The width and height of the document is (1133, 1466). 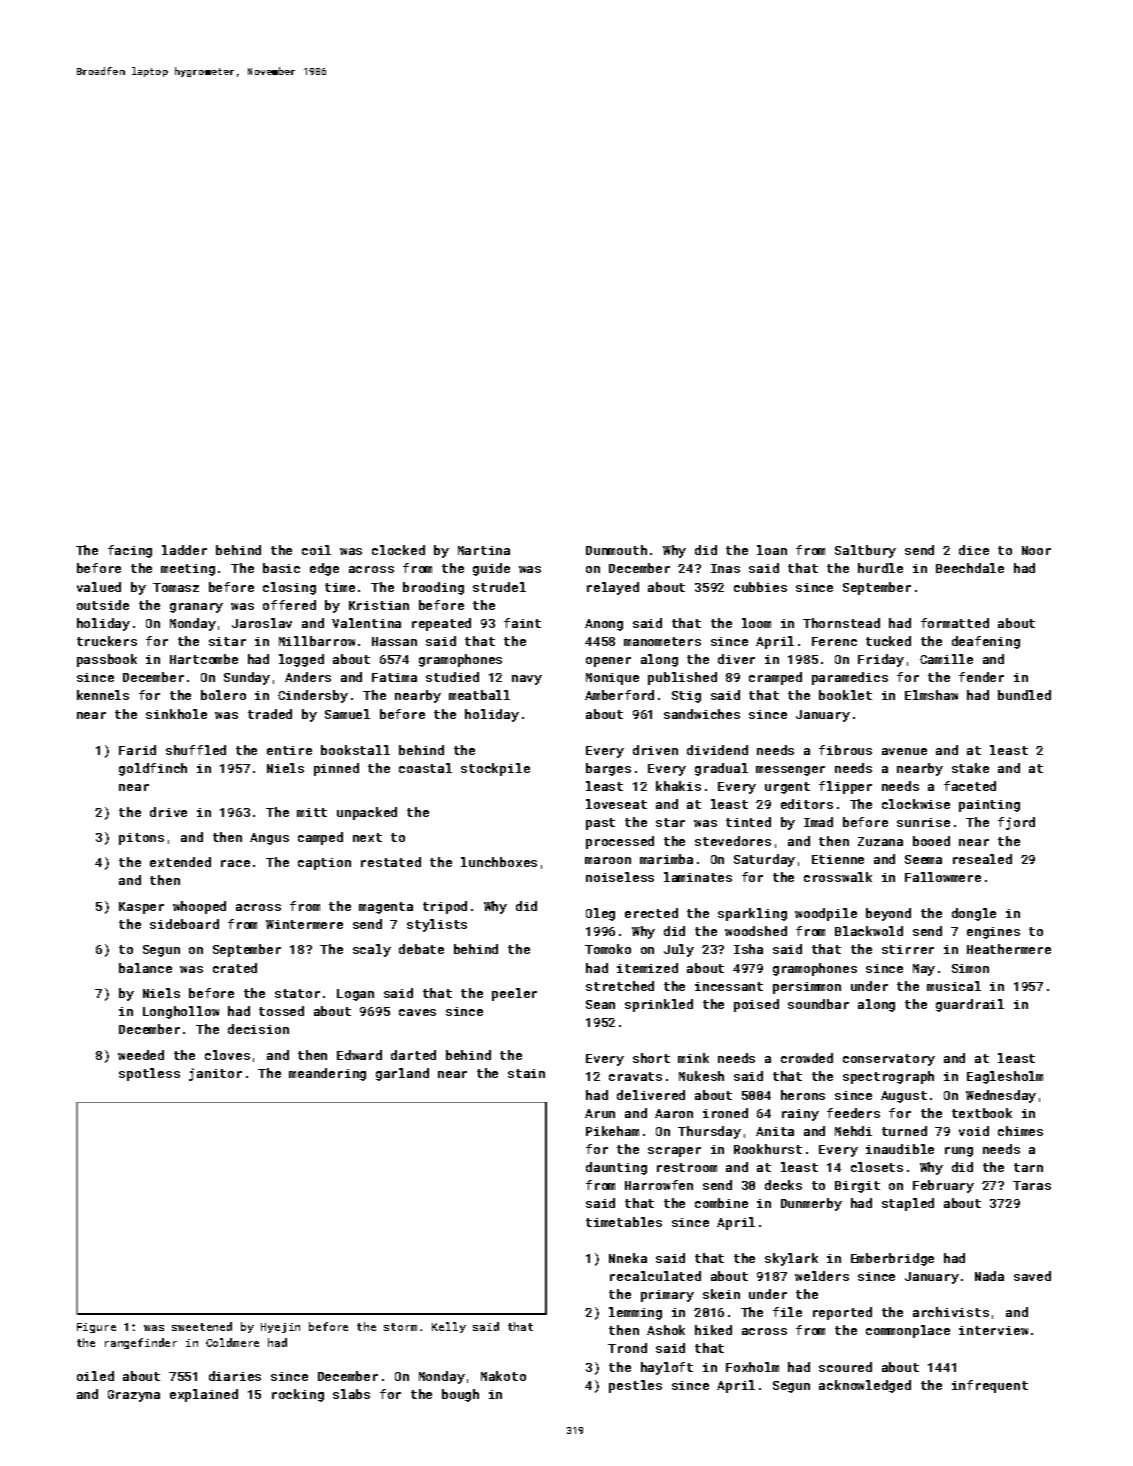 I want to click on navy, so click(x=527, y=680).
